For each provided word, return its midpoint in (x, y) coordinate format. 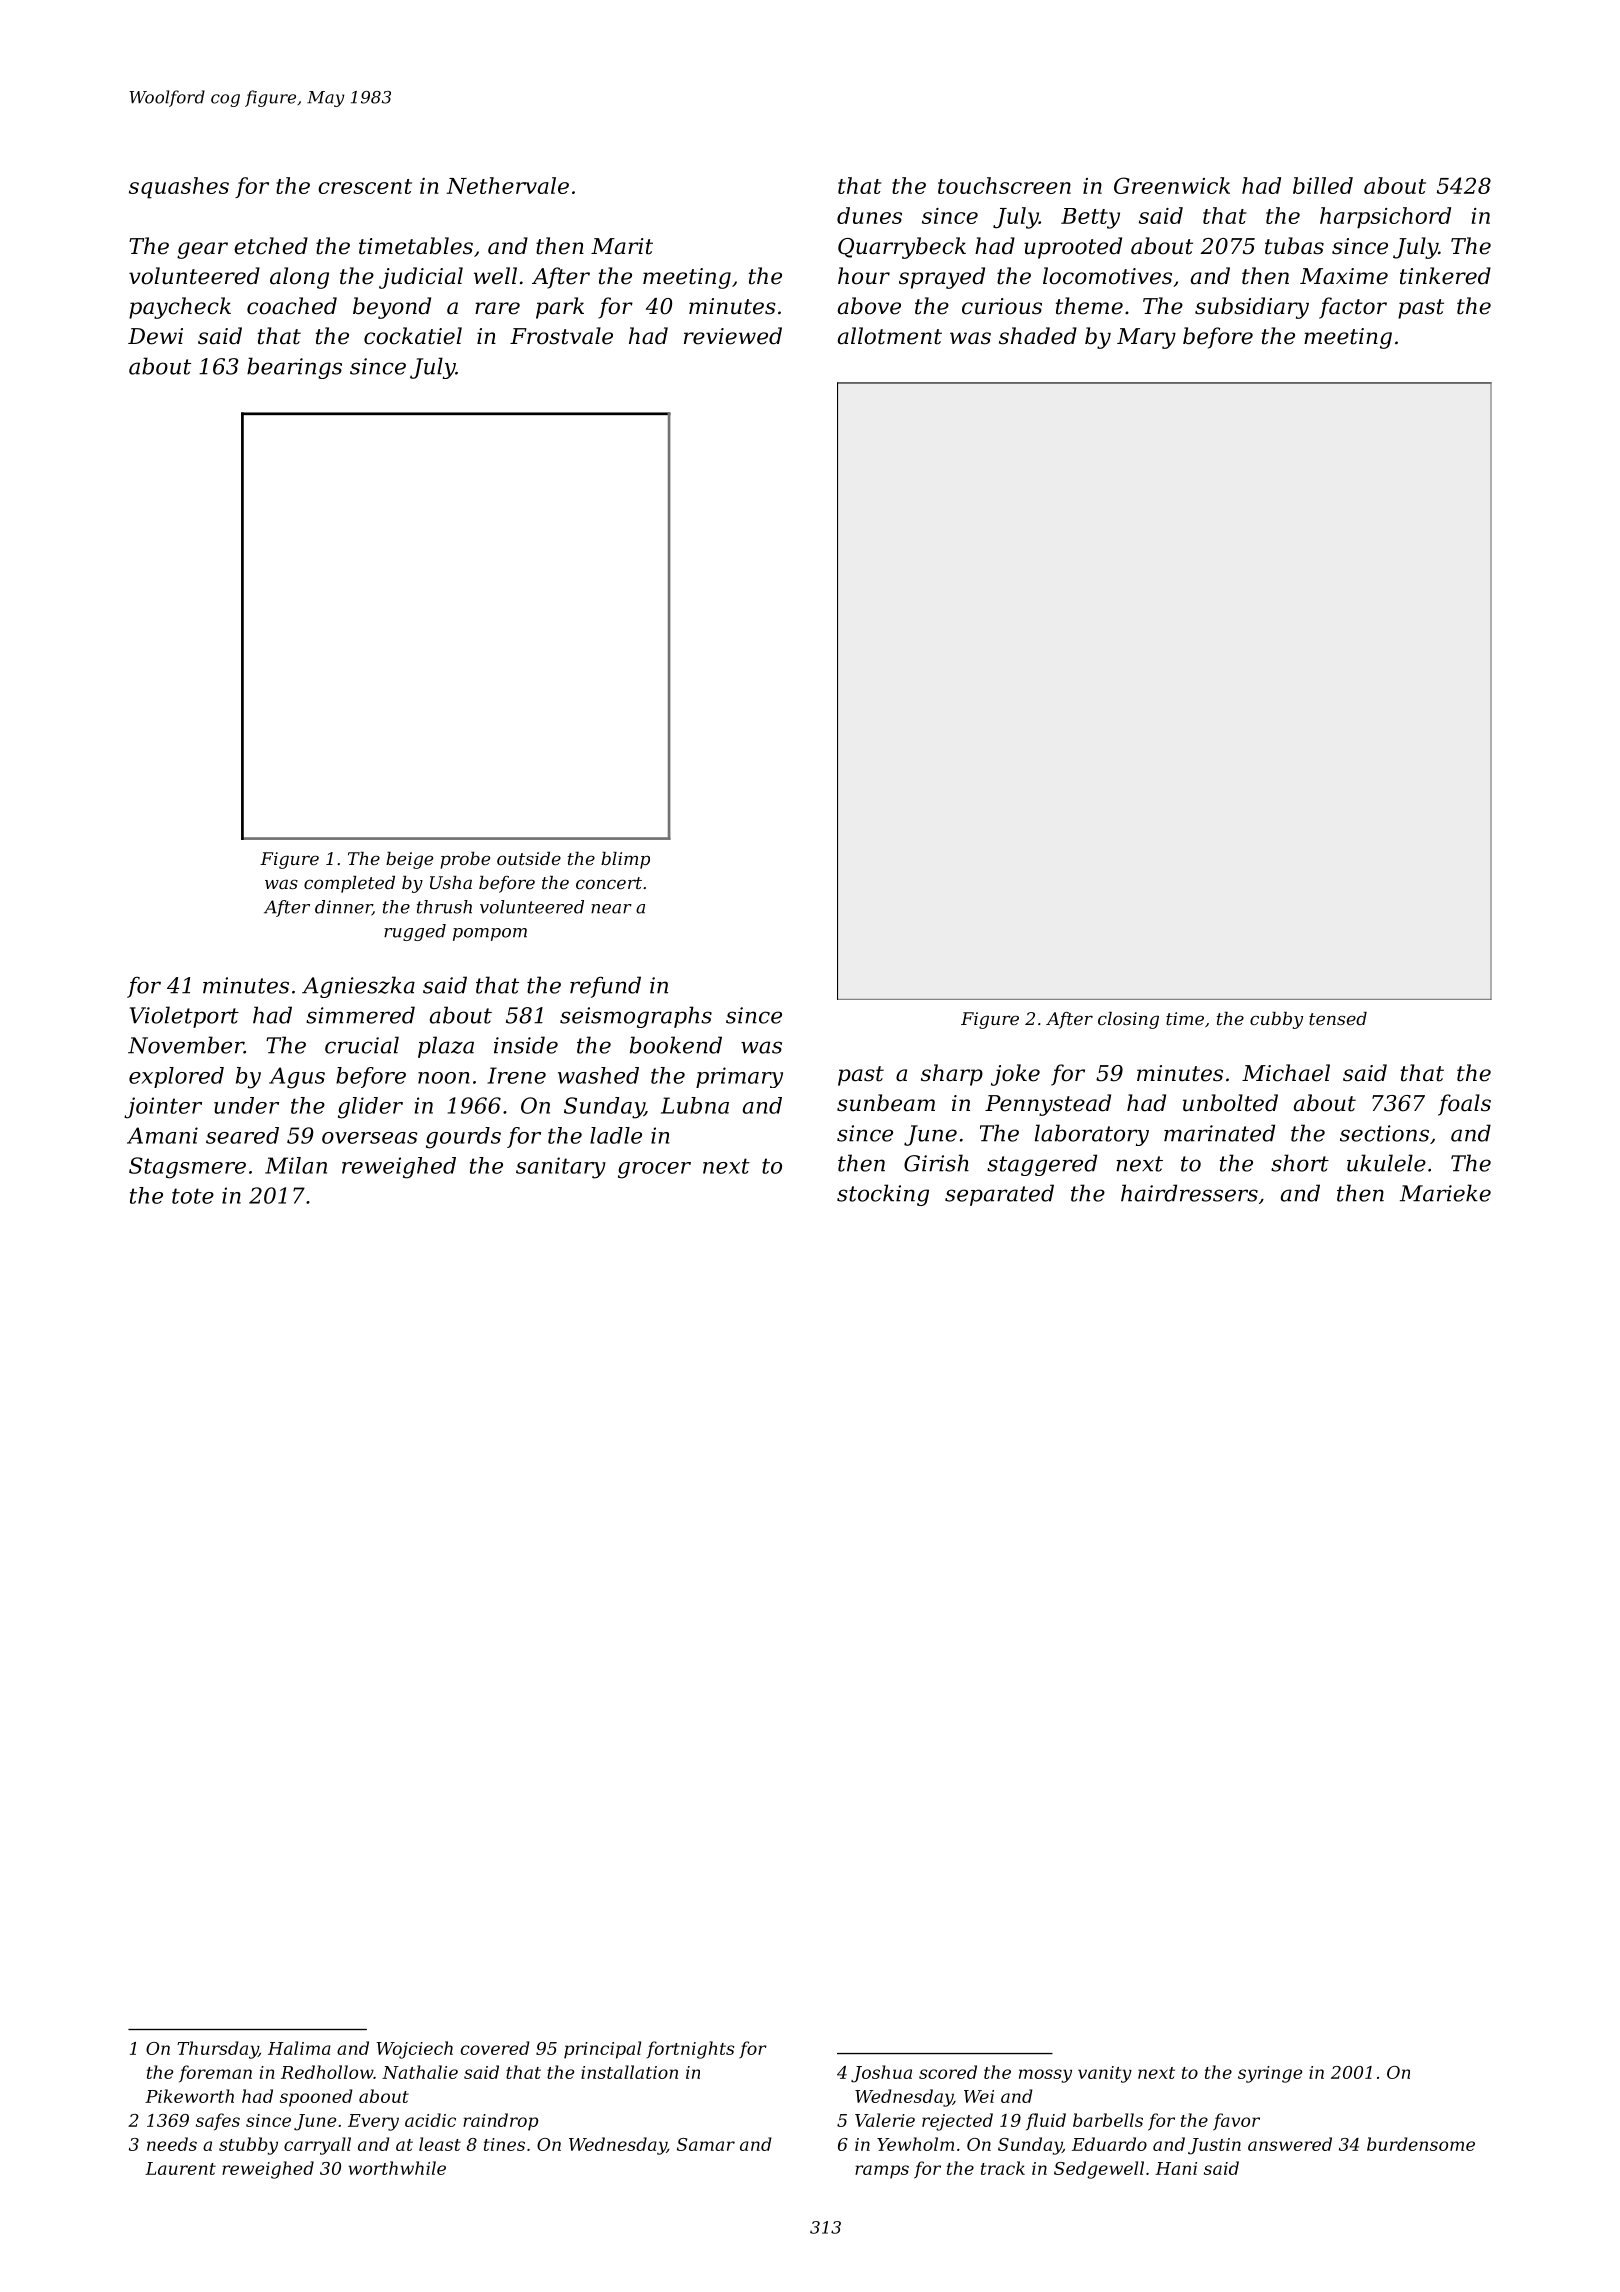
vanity (1105, 2074)
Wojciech (415, 2050)
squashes (179, 188)
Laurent (180, 2168)
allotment (890, 336)
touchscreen (1004, 185)
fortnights (690, 2050)
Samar (706, 2144)
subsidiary (1252, 308)
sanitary (561, 1168)
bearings (294, 368)
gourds (463, 1138)
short (1300, 1163)
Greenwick (1172, 185)
